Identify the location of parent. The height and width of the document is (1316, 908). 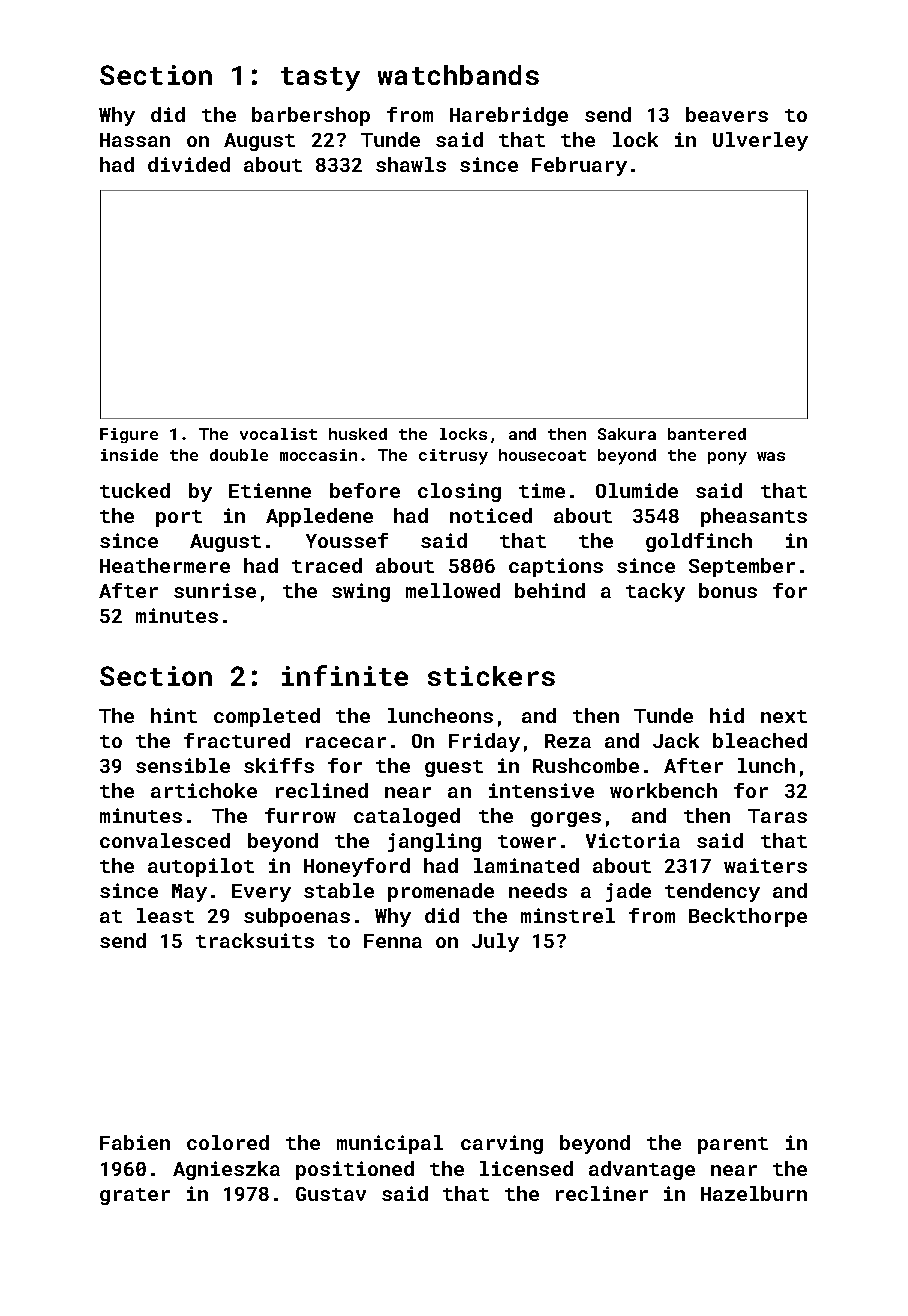
(733, 1145).
